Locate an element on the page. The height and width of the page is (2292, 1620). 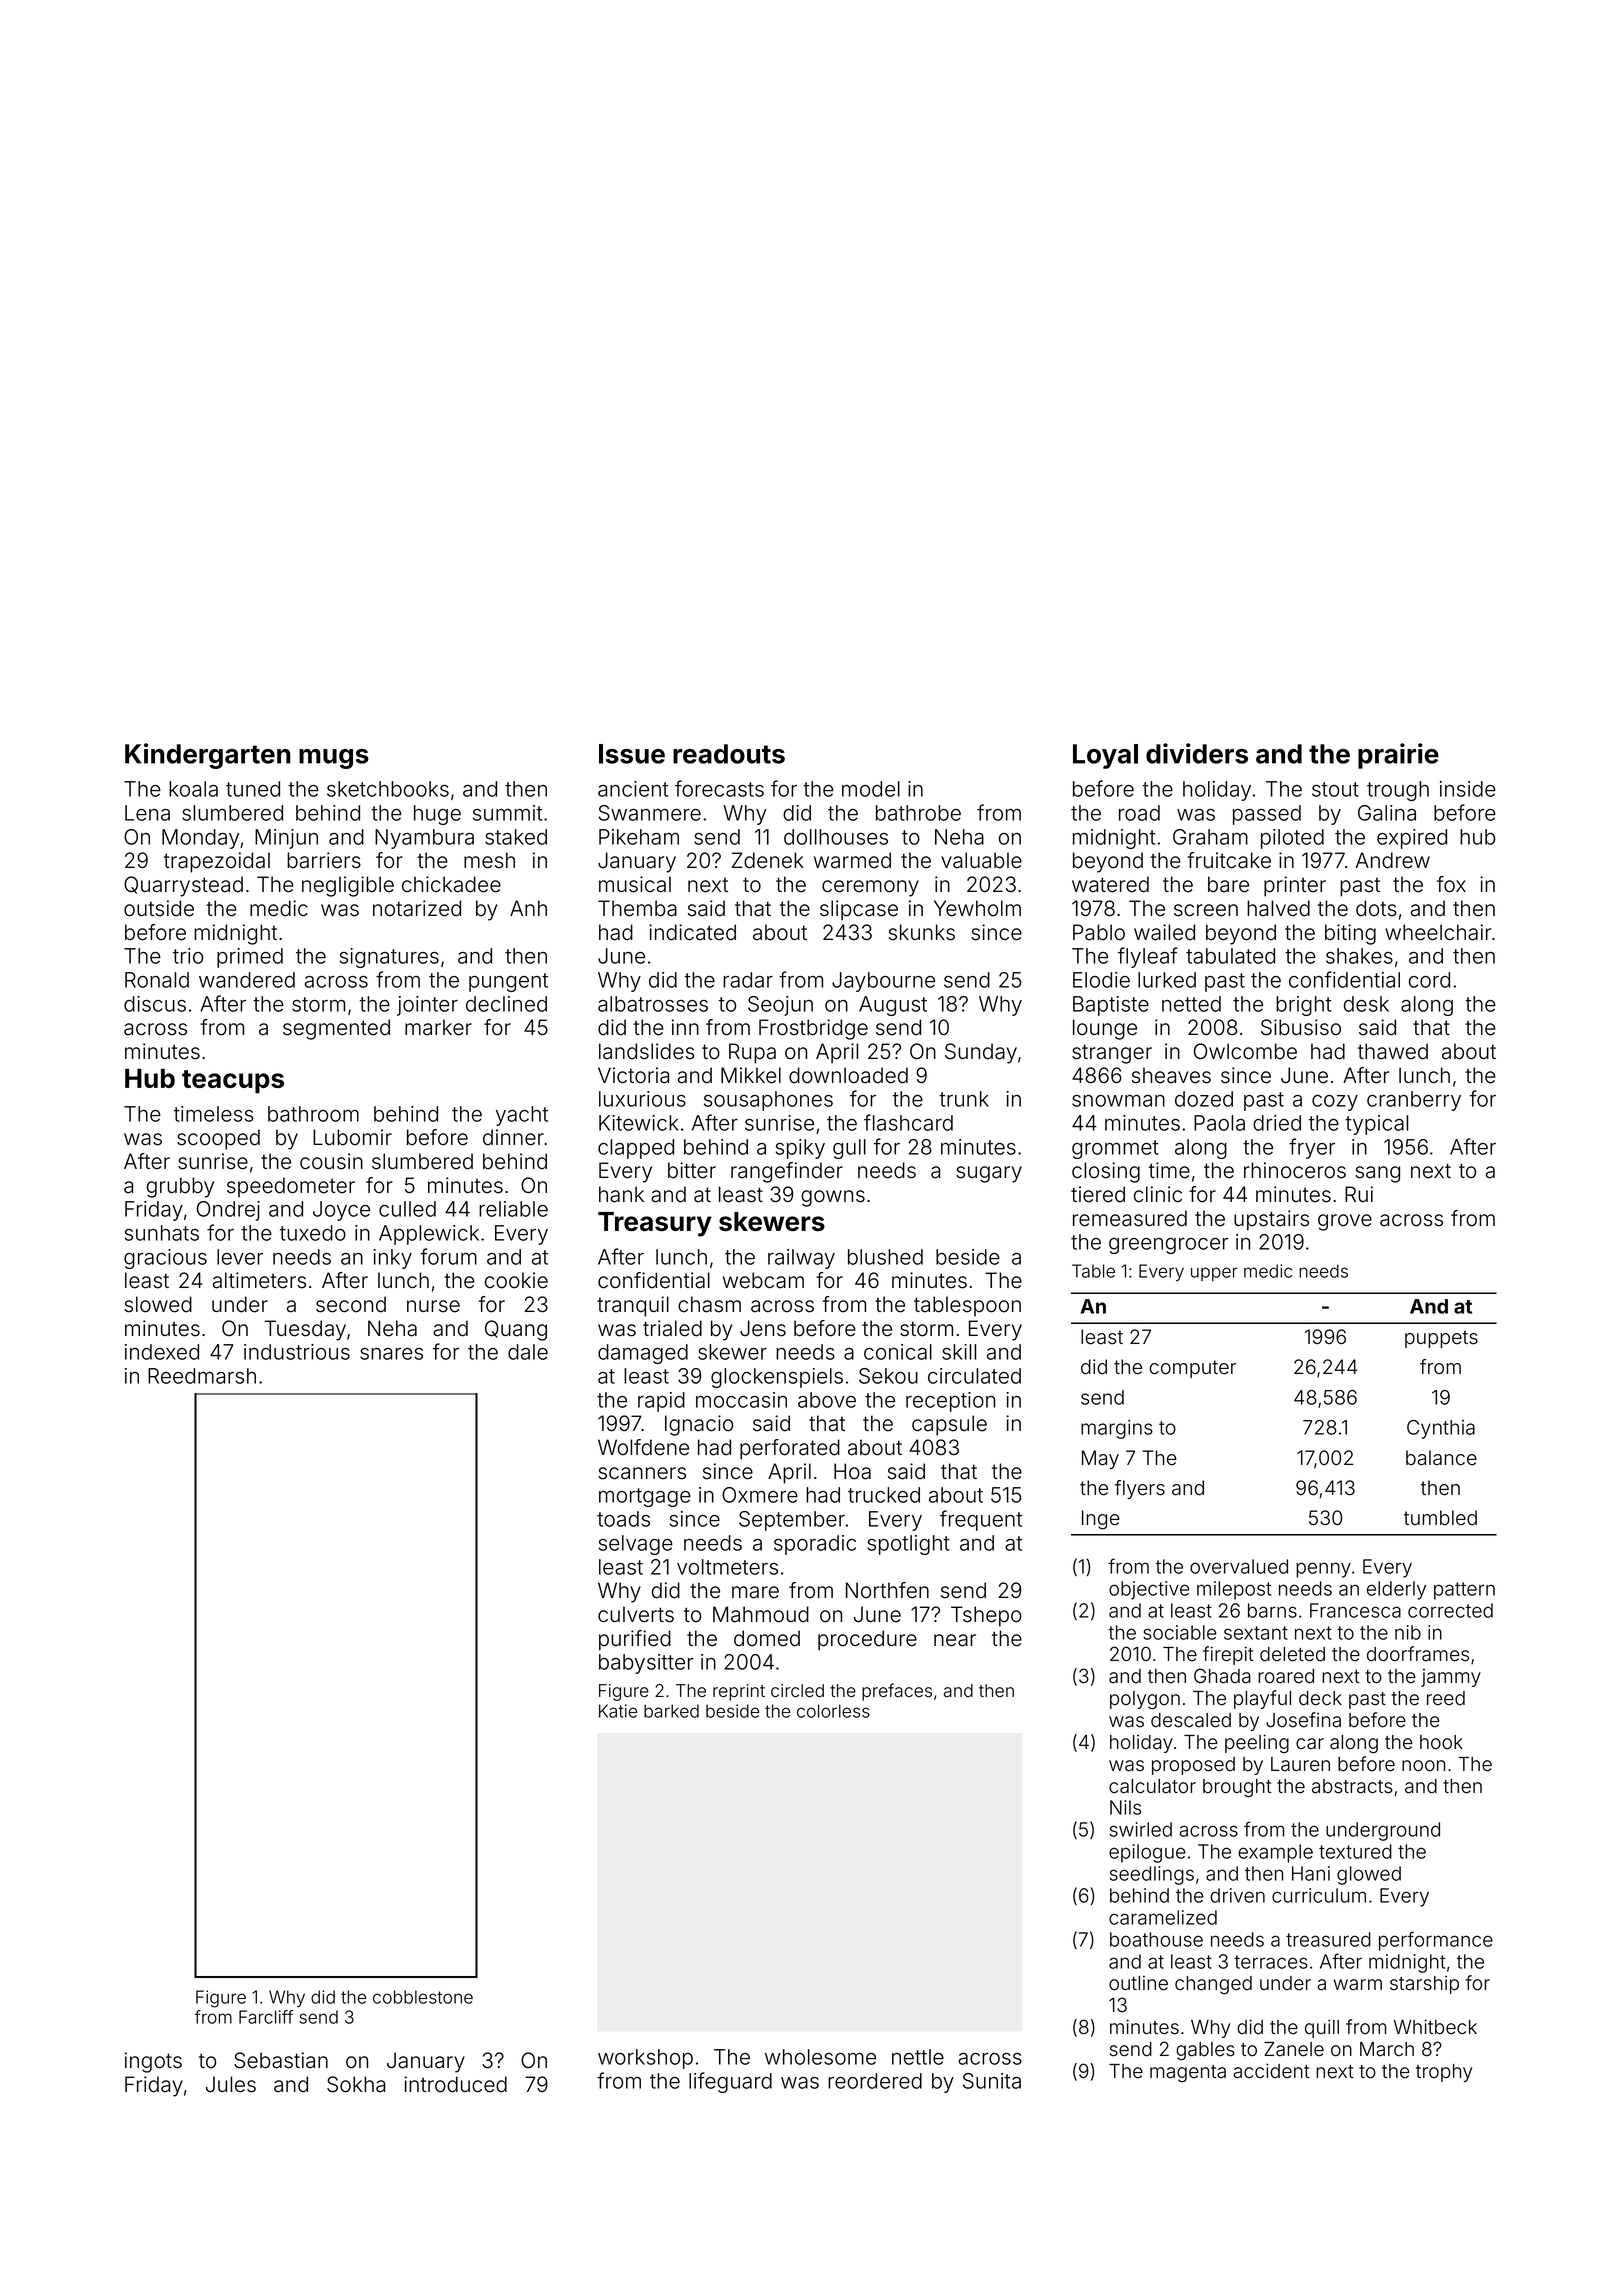
toads is located at coordinates (623, 1519).
